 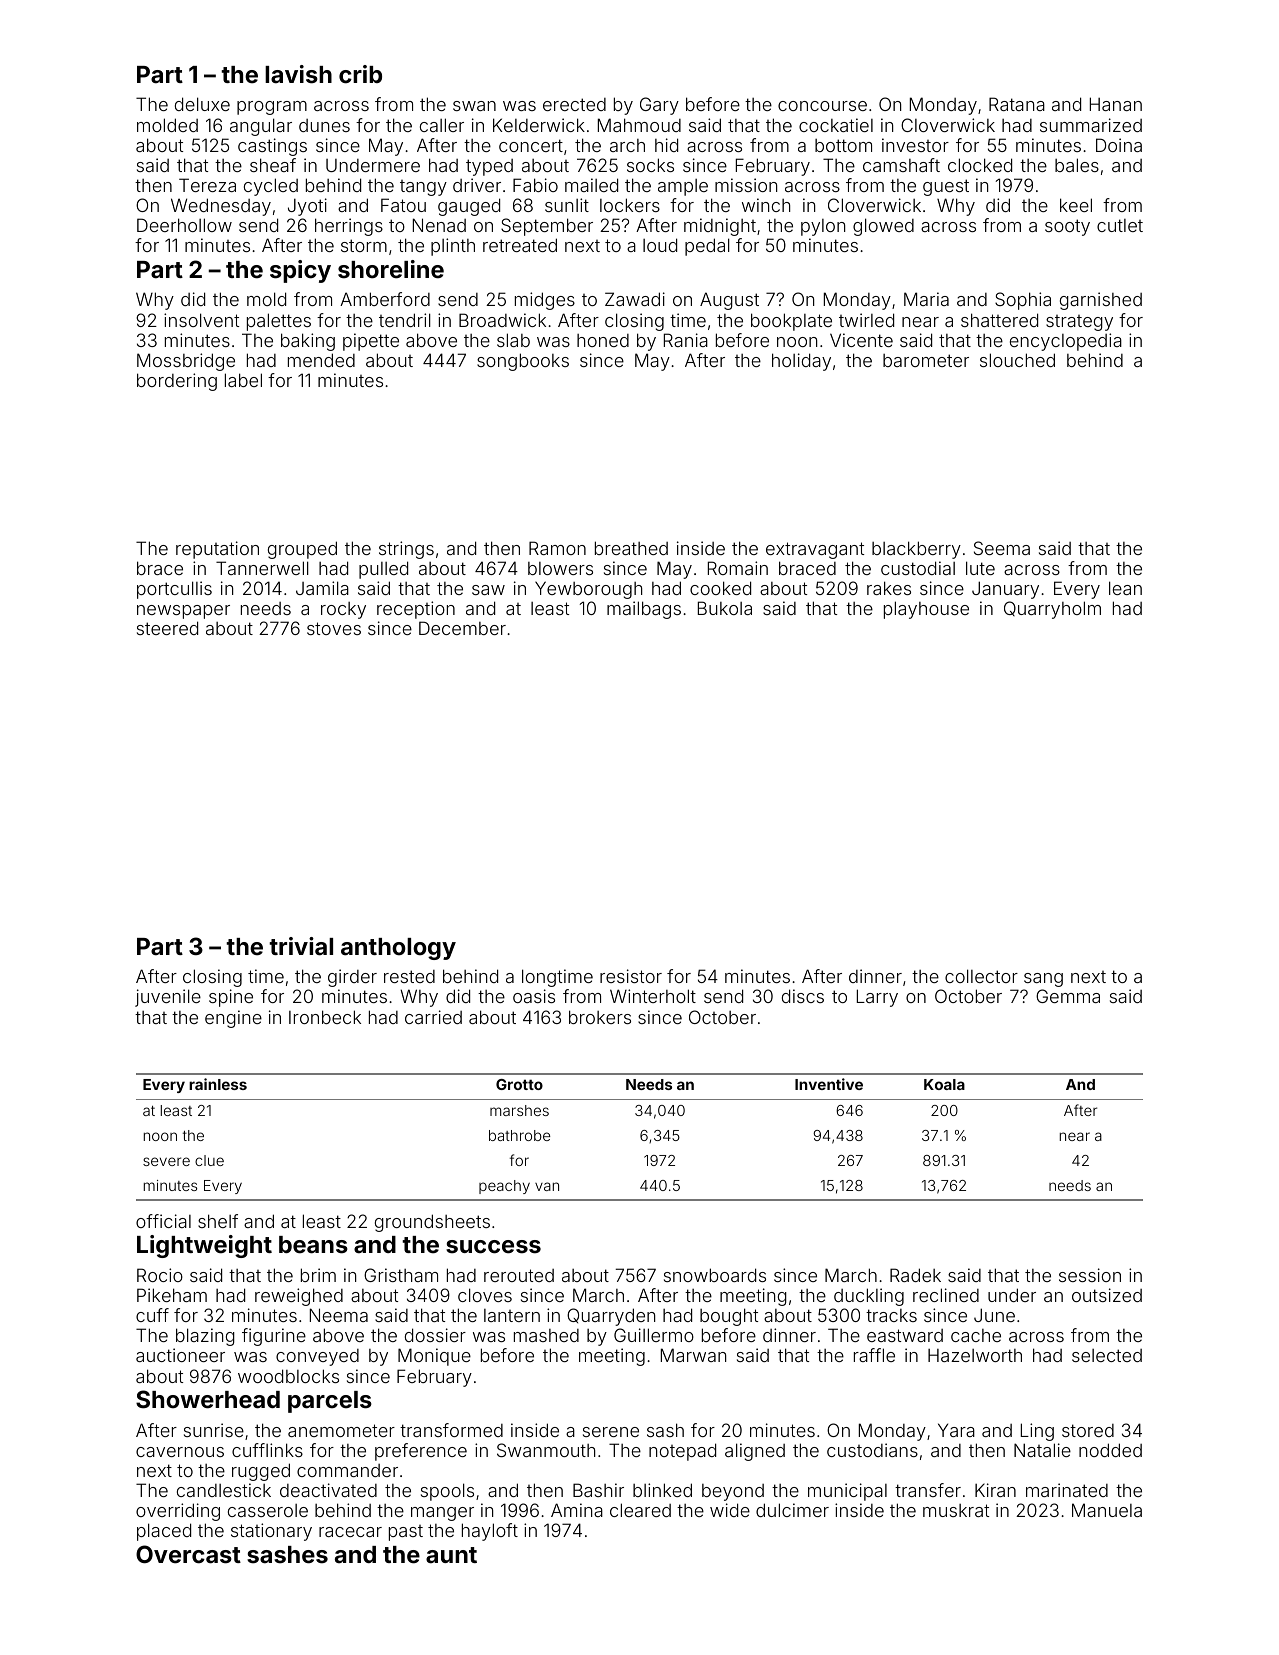 What do you see at coordinates (915, 1275) in the screenshot?
I see `Radek` at bounding box center [915, 1275].
